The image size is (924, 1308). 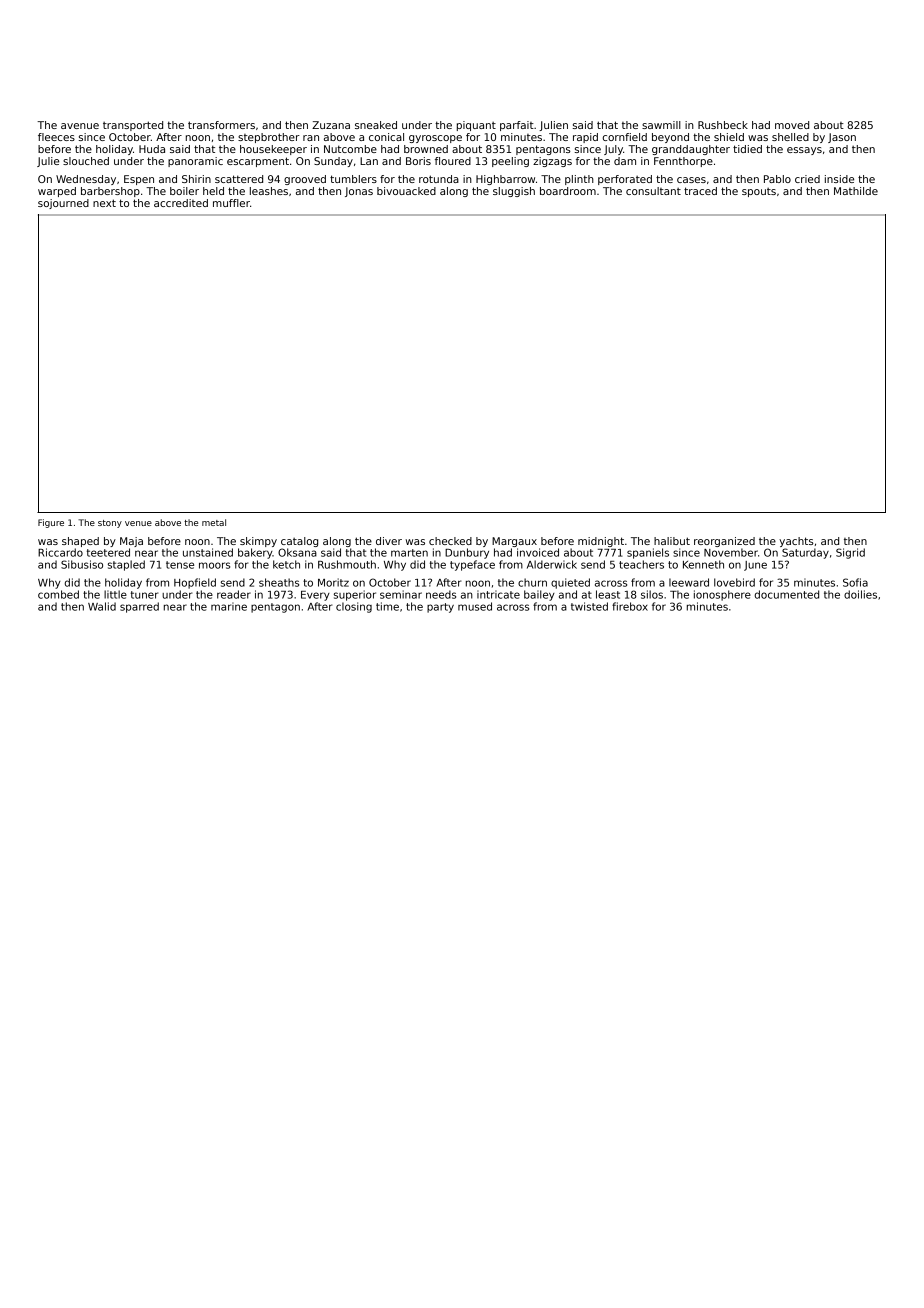 What do you see at coordinates (51, 523) in the screenshot?
I see `Figure` at bounding box center [51, 523].
